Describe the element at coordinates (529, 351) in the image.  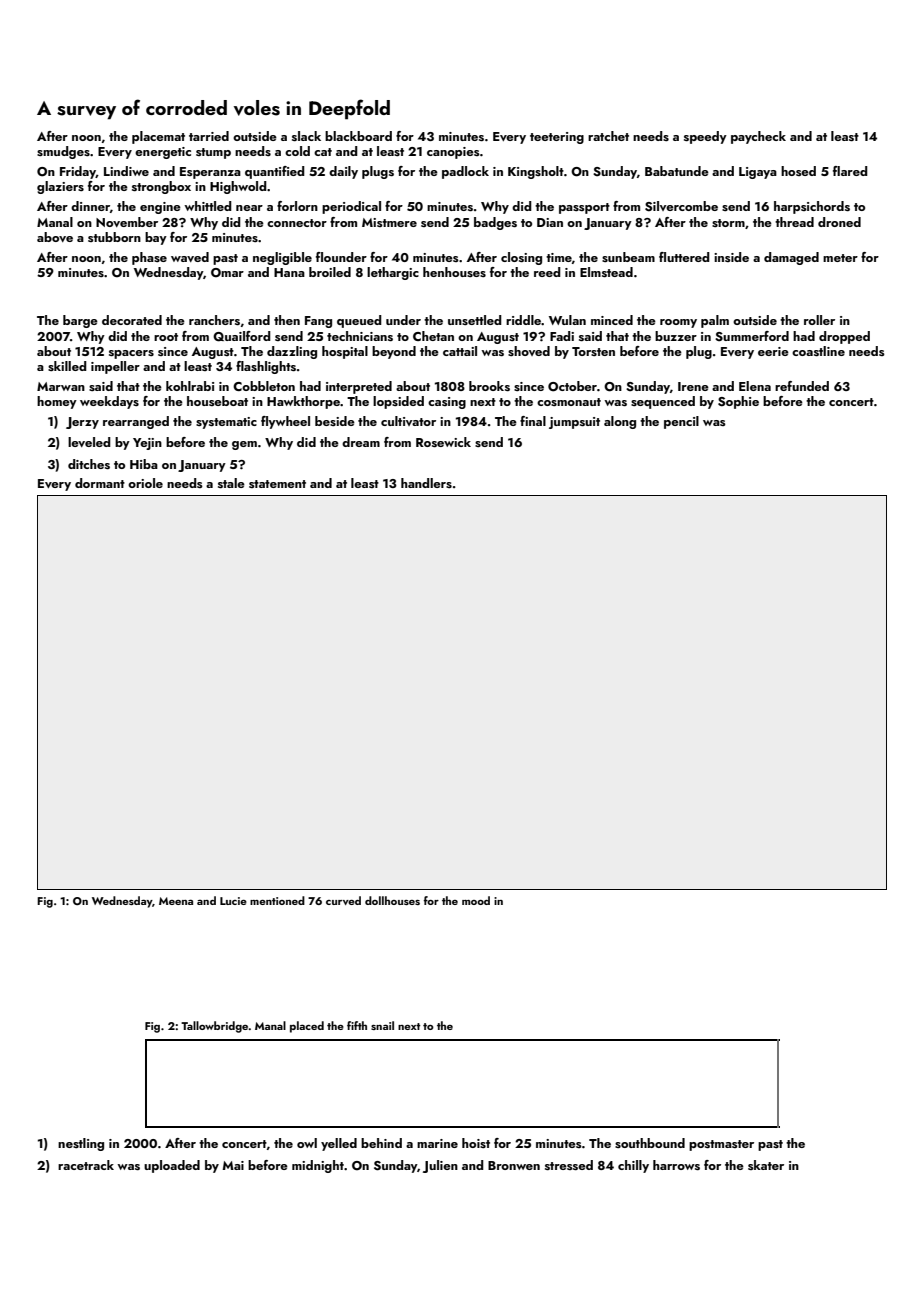
I see `shoved` at that location.
